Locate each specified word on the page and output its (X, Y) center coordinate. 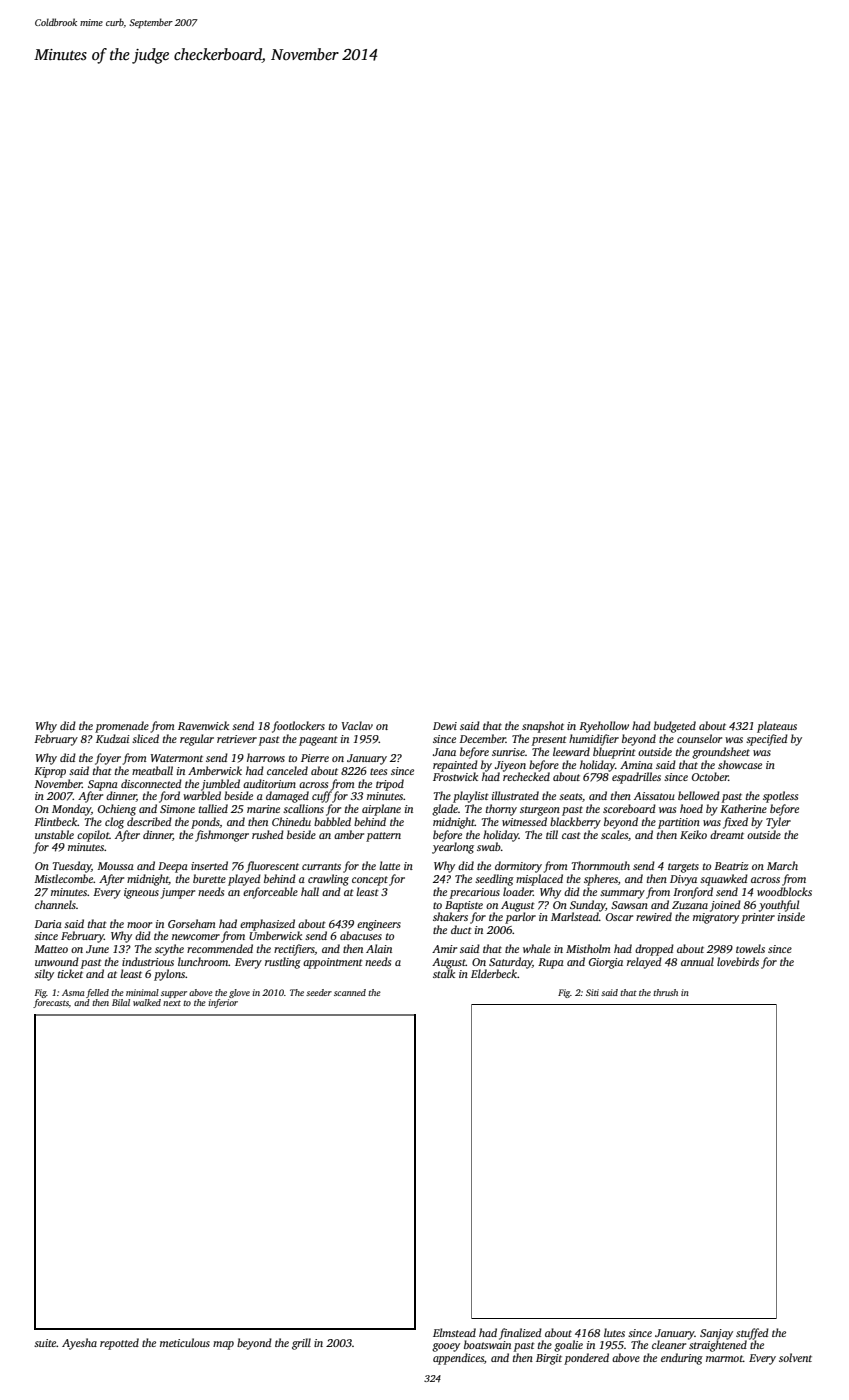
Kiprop (50, 772)
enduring (682, 1359)
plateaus (777, 727)
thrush (665, 992)
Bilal (121, 1002)
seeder (319, 992)
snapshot (543, 727)
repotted (119, 1344)
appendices (458, 1359)
